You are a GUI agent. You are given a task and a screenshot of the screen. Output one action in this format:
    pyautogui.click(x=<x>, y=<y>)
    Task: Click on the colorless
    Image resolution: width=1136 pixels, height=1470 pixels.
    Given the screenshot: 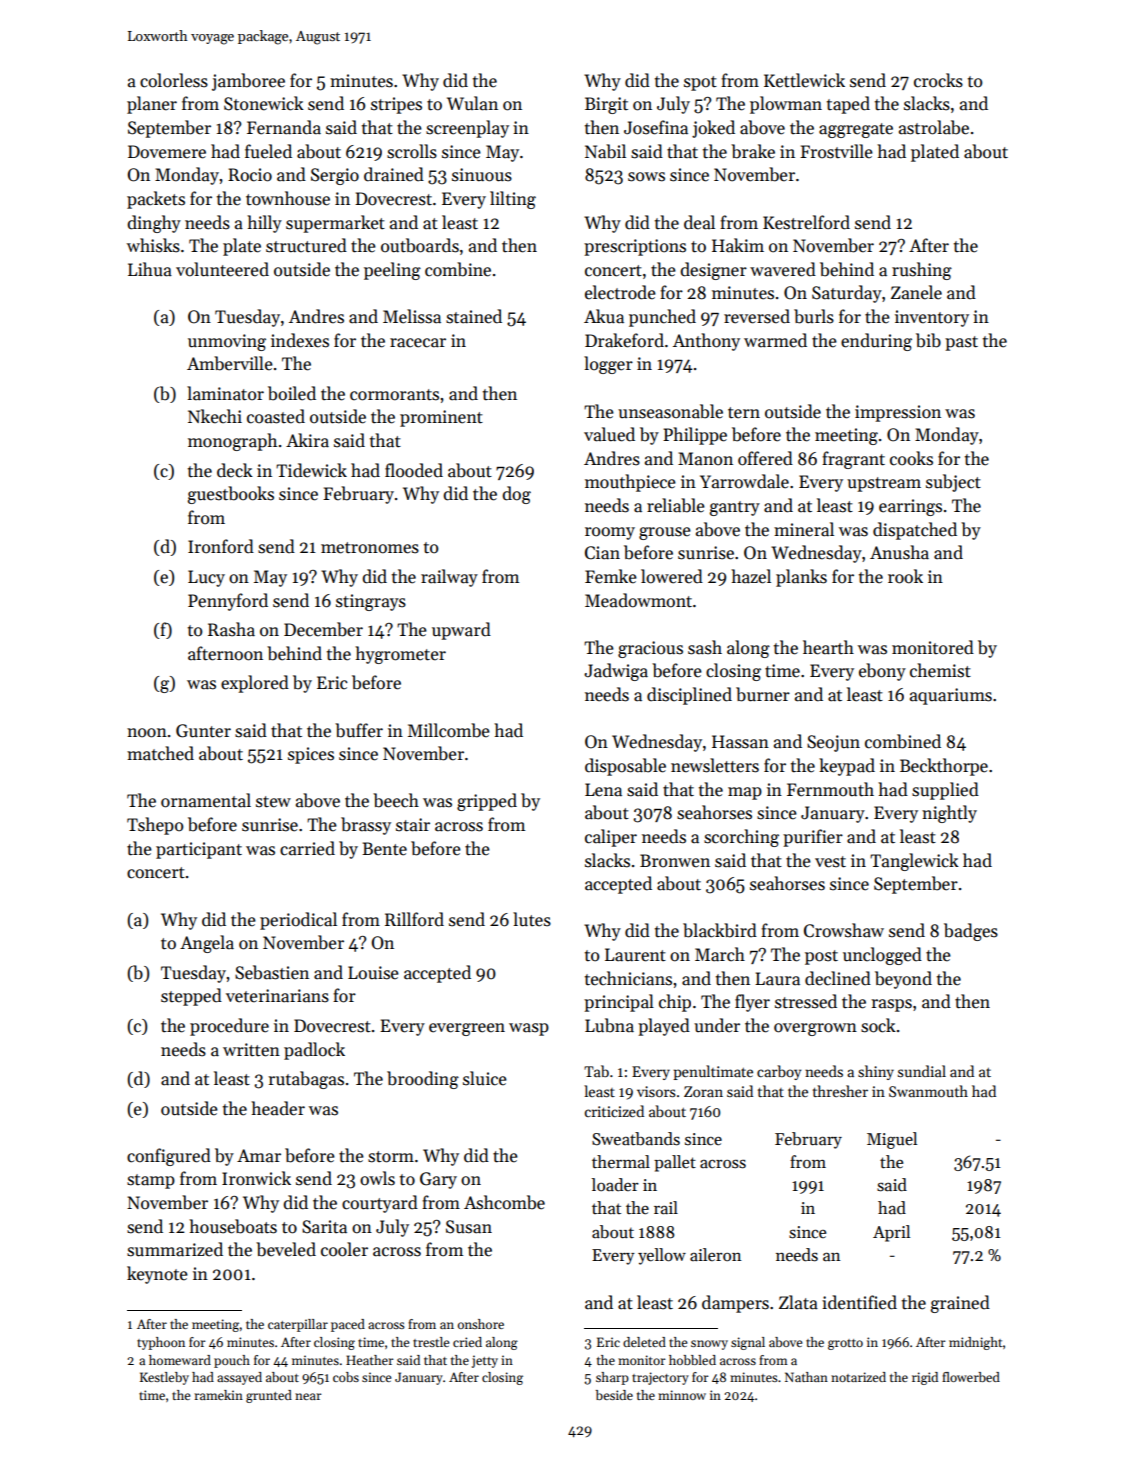 What is the action you would take?
    pyautogui.click(x=174, y=80)
